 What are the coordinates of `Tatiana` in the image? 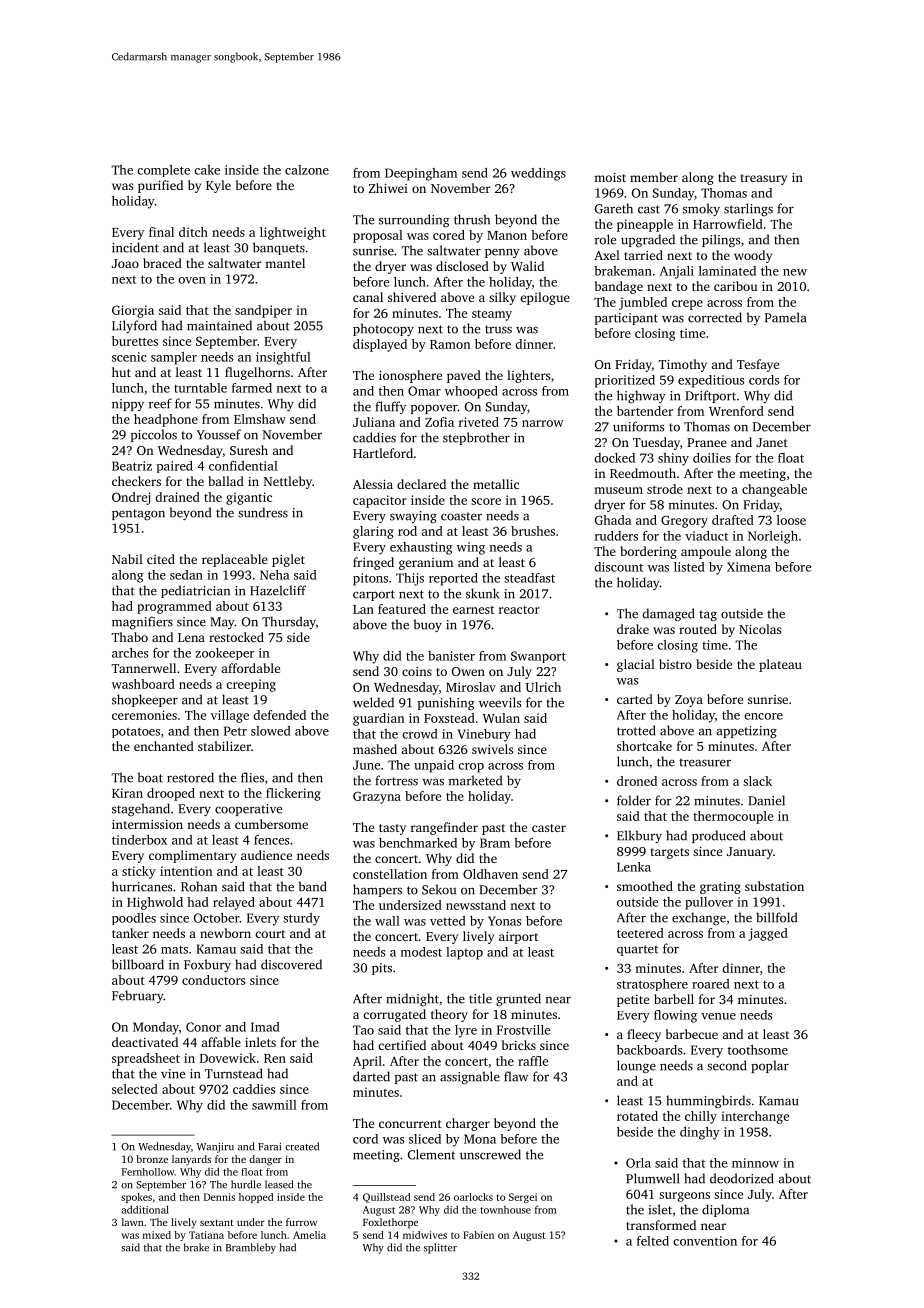 It's located at (206, 1235).
